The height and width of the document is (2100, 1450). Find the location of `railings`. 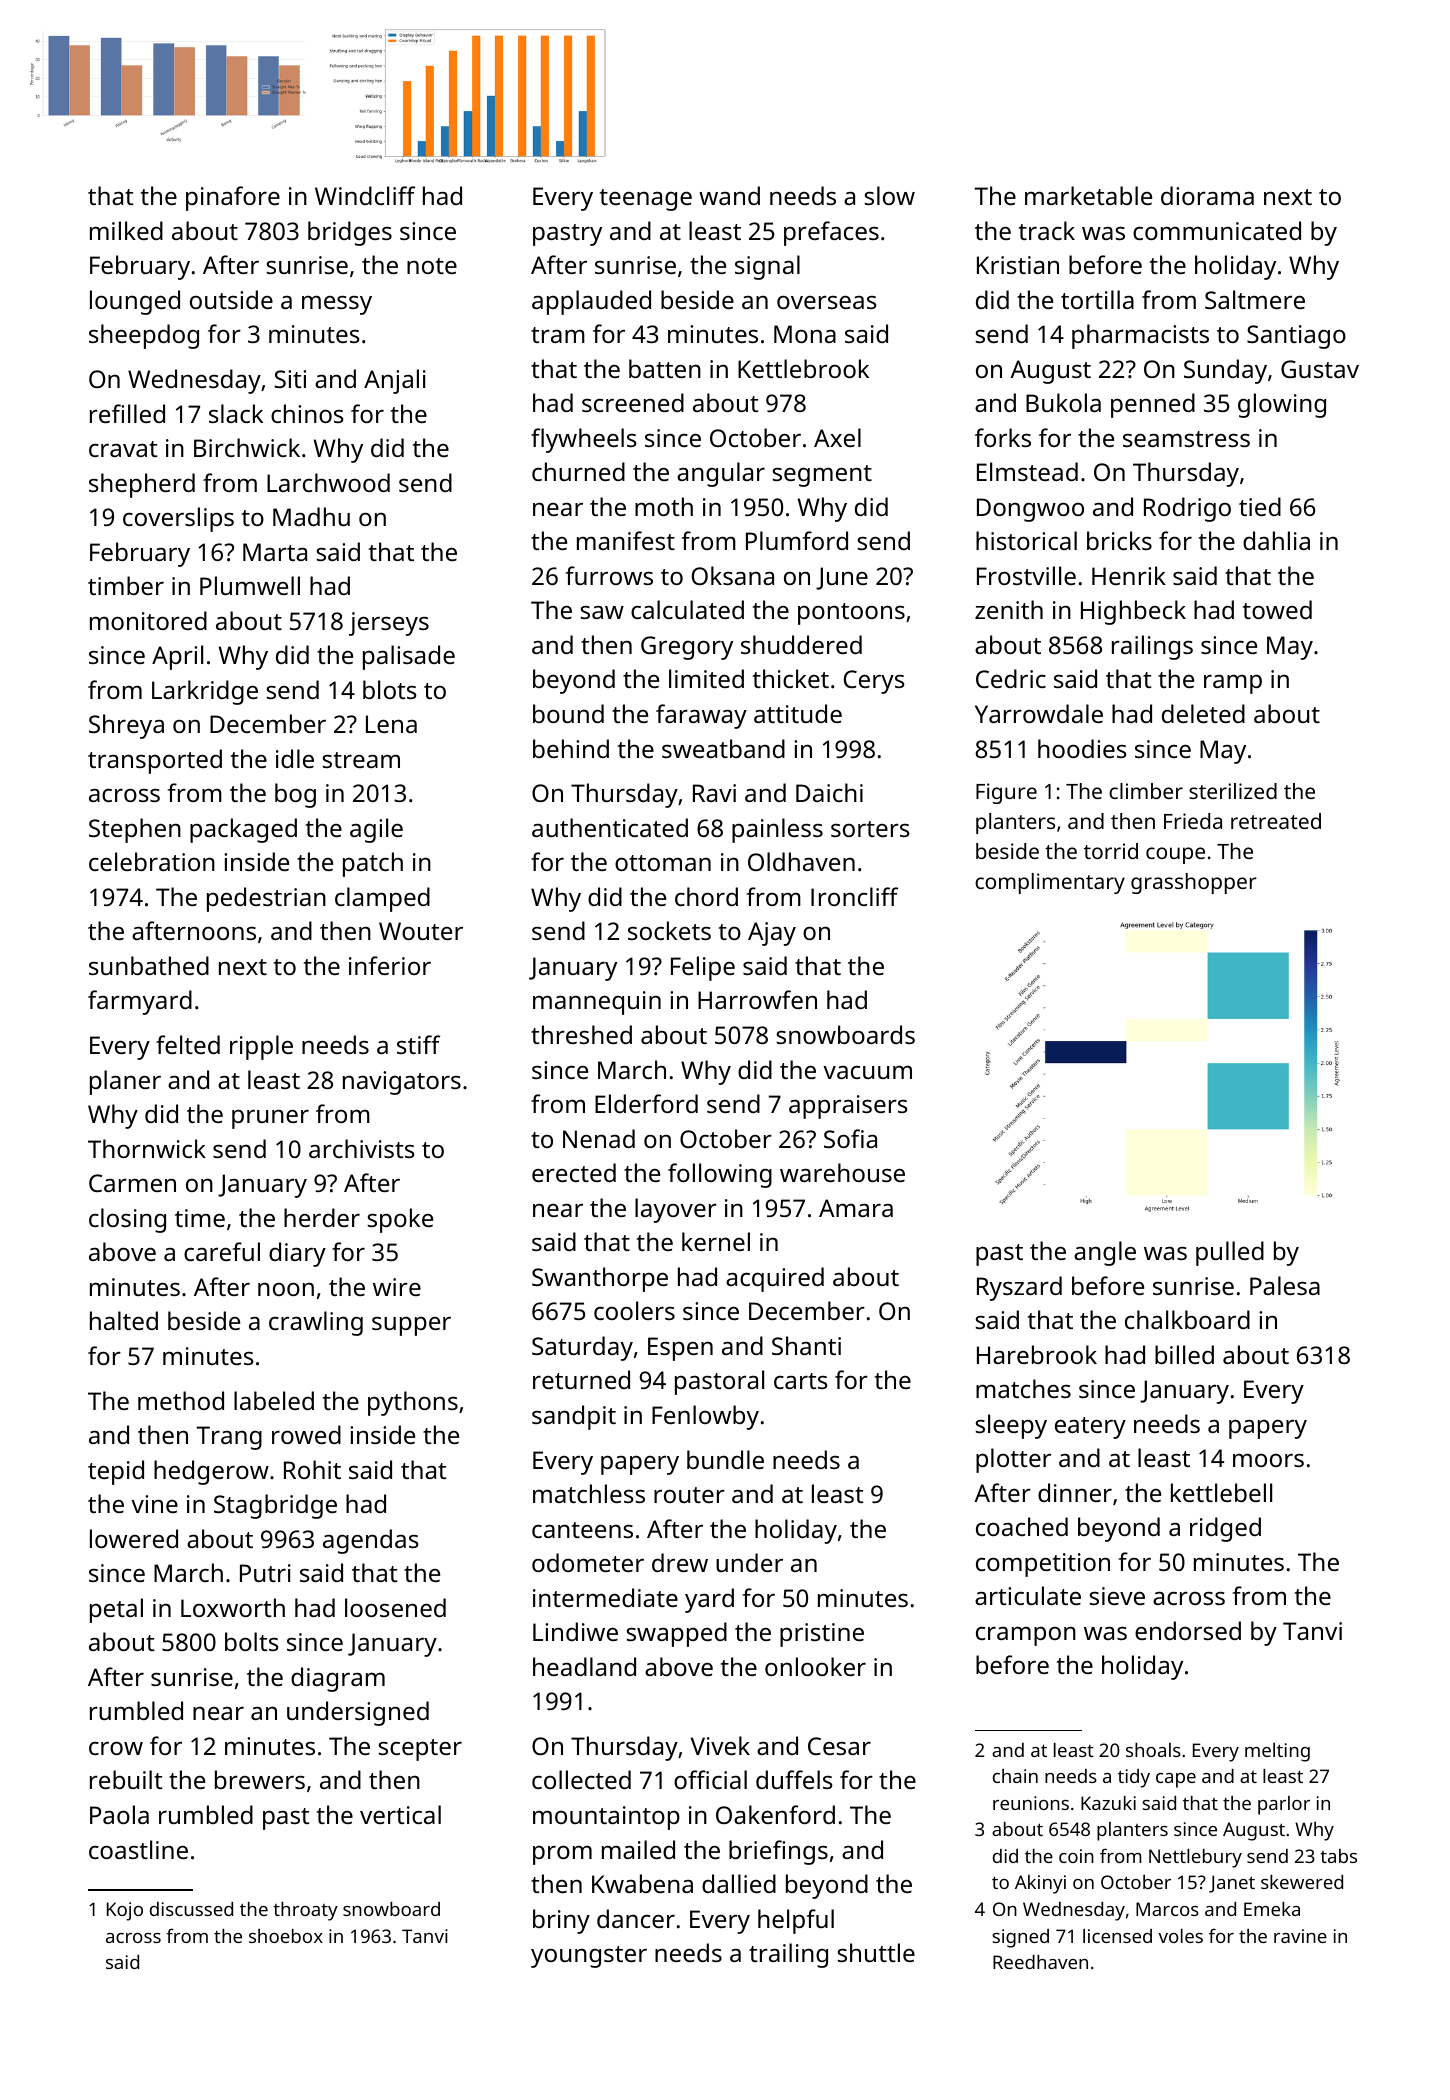

railings is located at coordinates (1152, 647).
